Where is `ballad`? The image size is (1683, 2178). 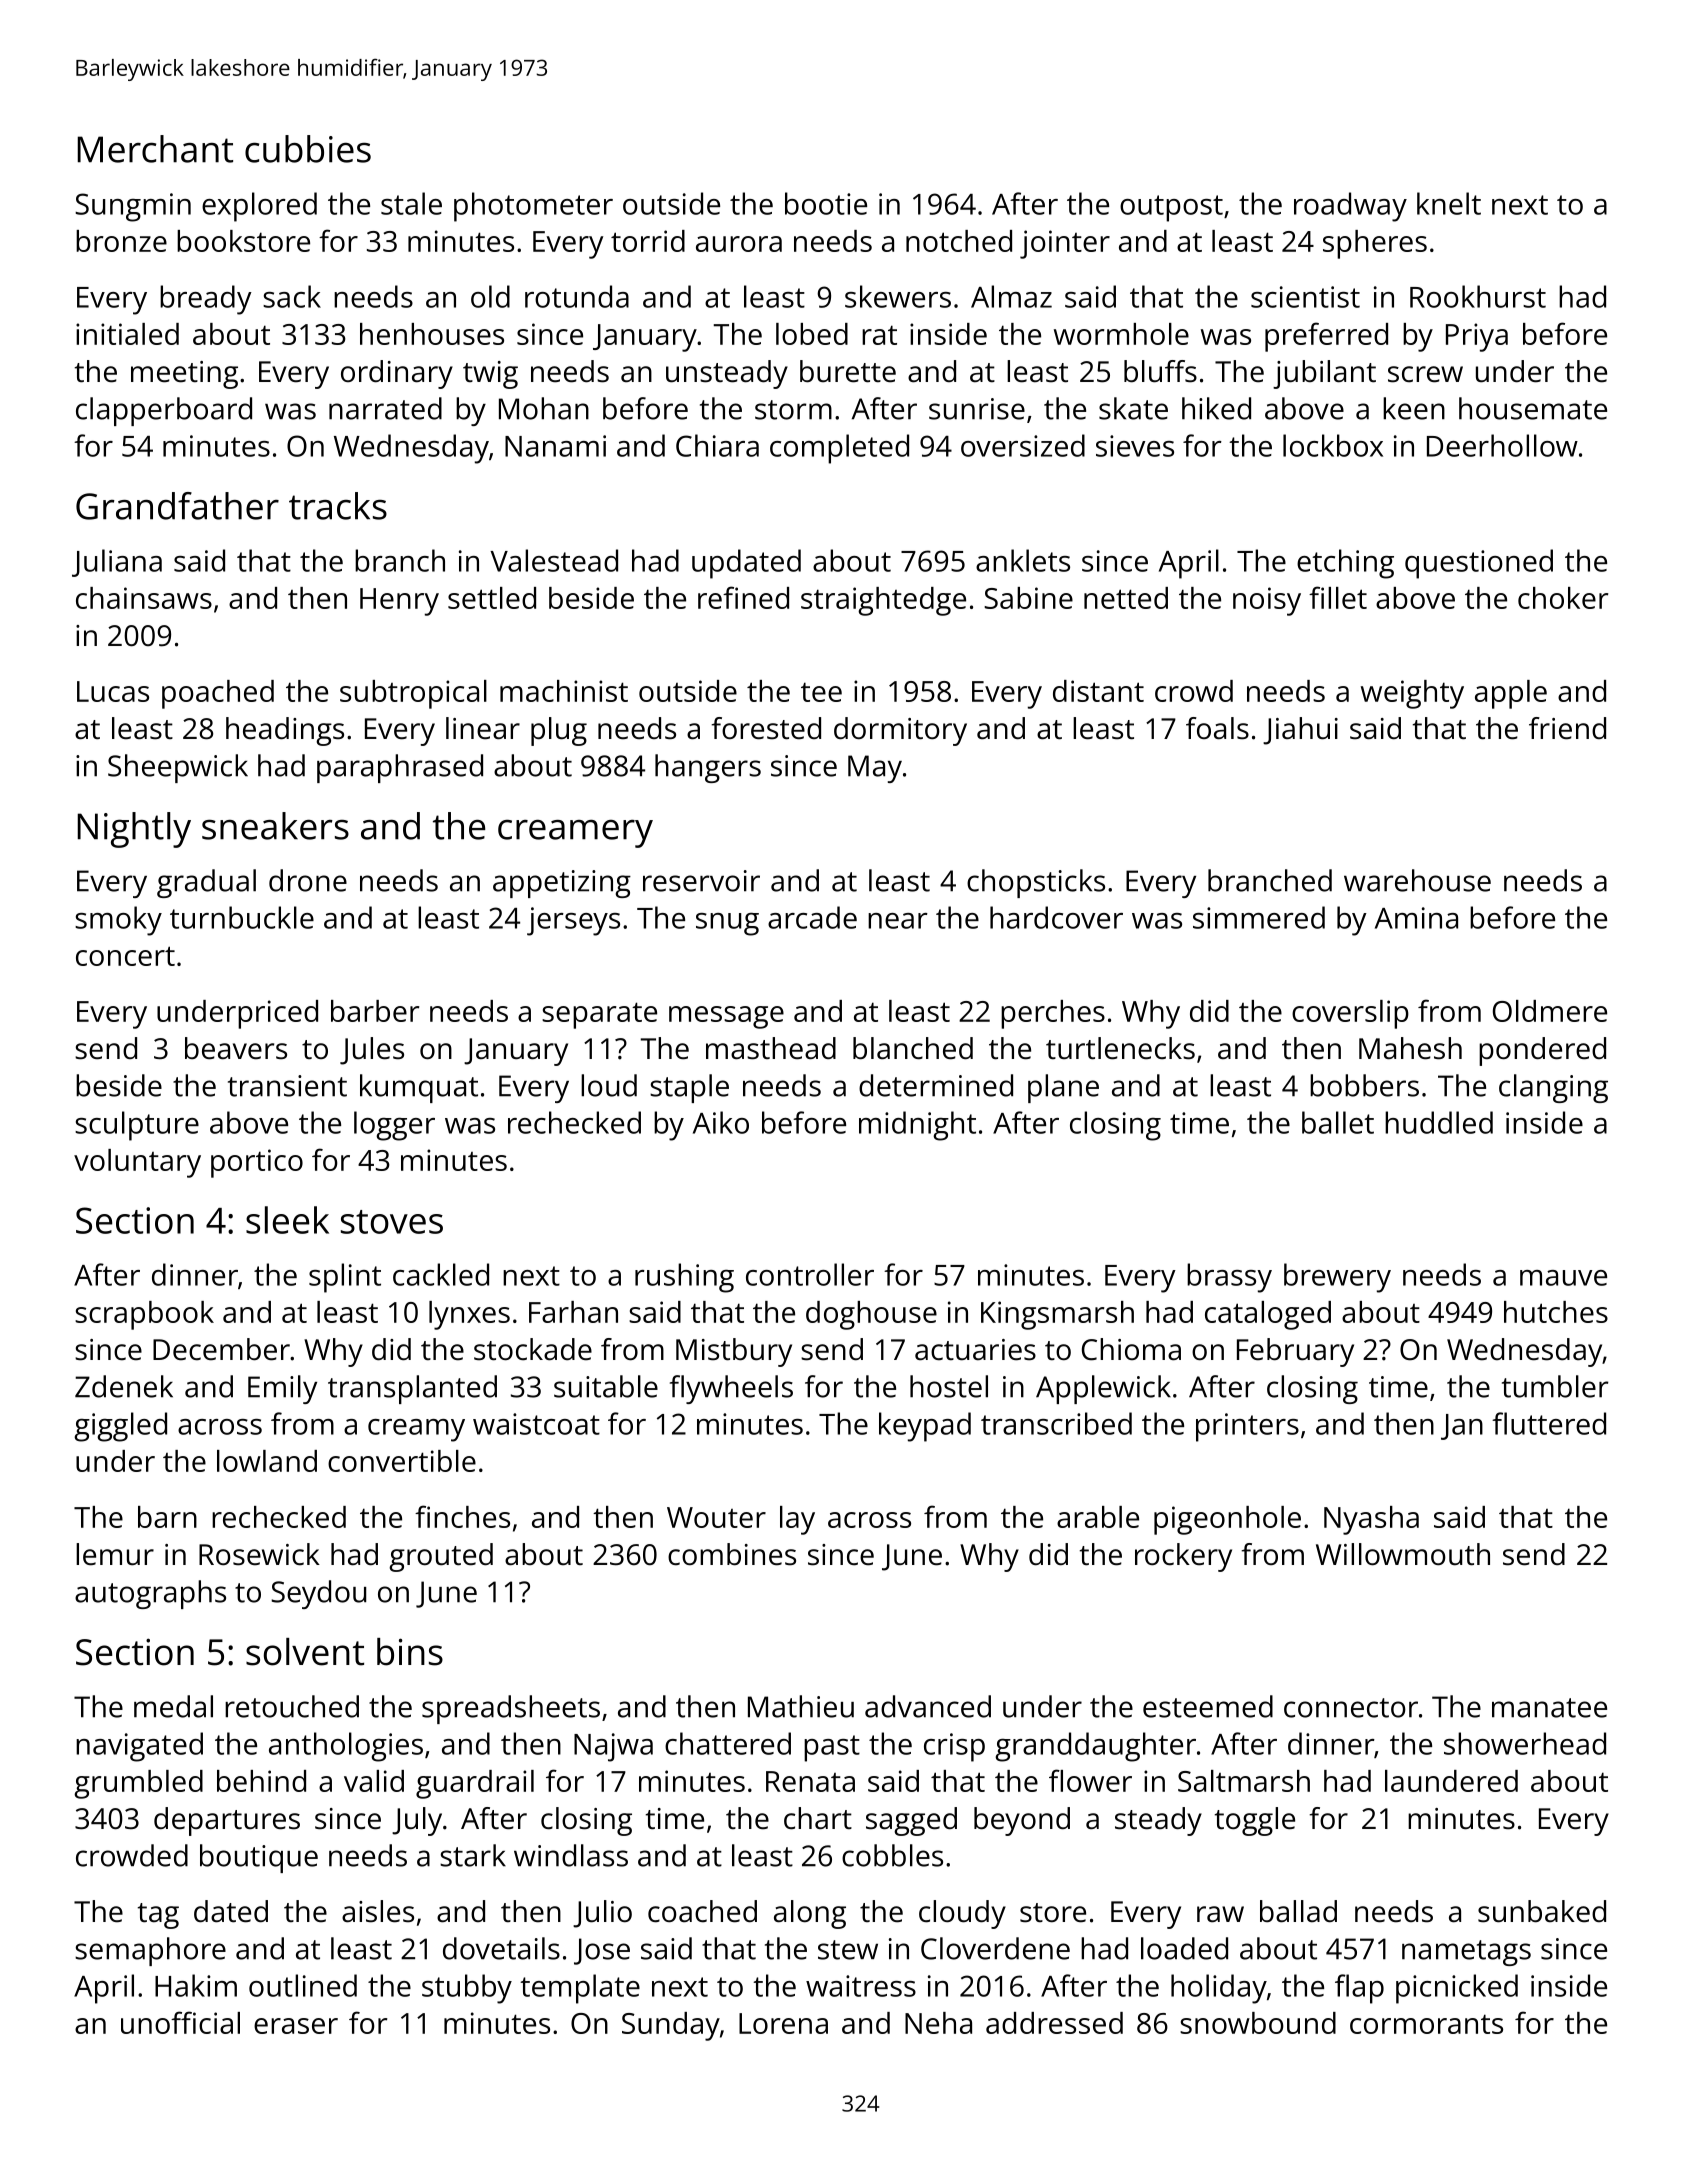
ballad is located at coordinates (1298, 1911).
